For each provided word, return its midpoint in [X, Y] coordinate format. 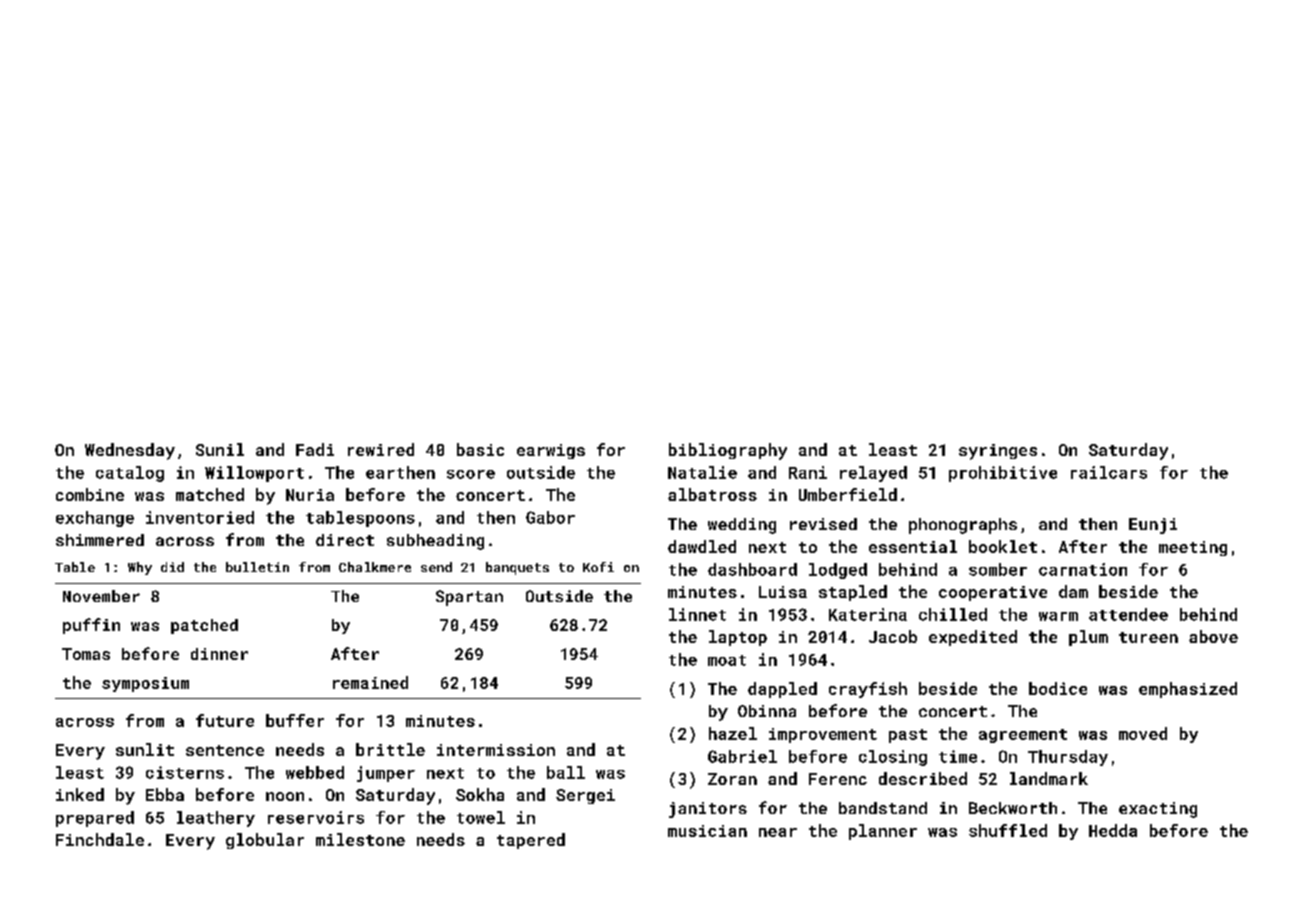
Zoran [732, 779]
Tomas [86, 654]
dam [1073, 591]
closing [893, 758]
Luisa [783, 592]
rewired [381, 449]
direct [345, 540]
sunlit [145, 749]
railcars [1109, 472]
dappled [782, 690]
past [908, 736]
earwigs [551, 451]
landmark [1049, 778]
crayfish [868, 690]
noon [285, 796]
